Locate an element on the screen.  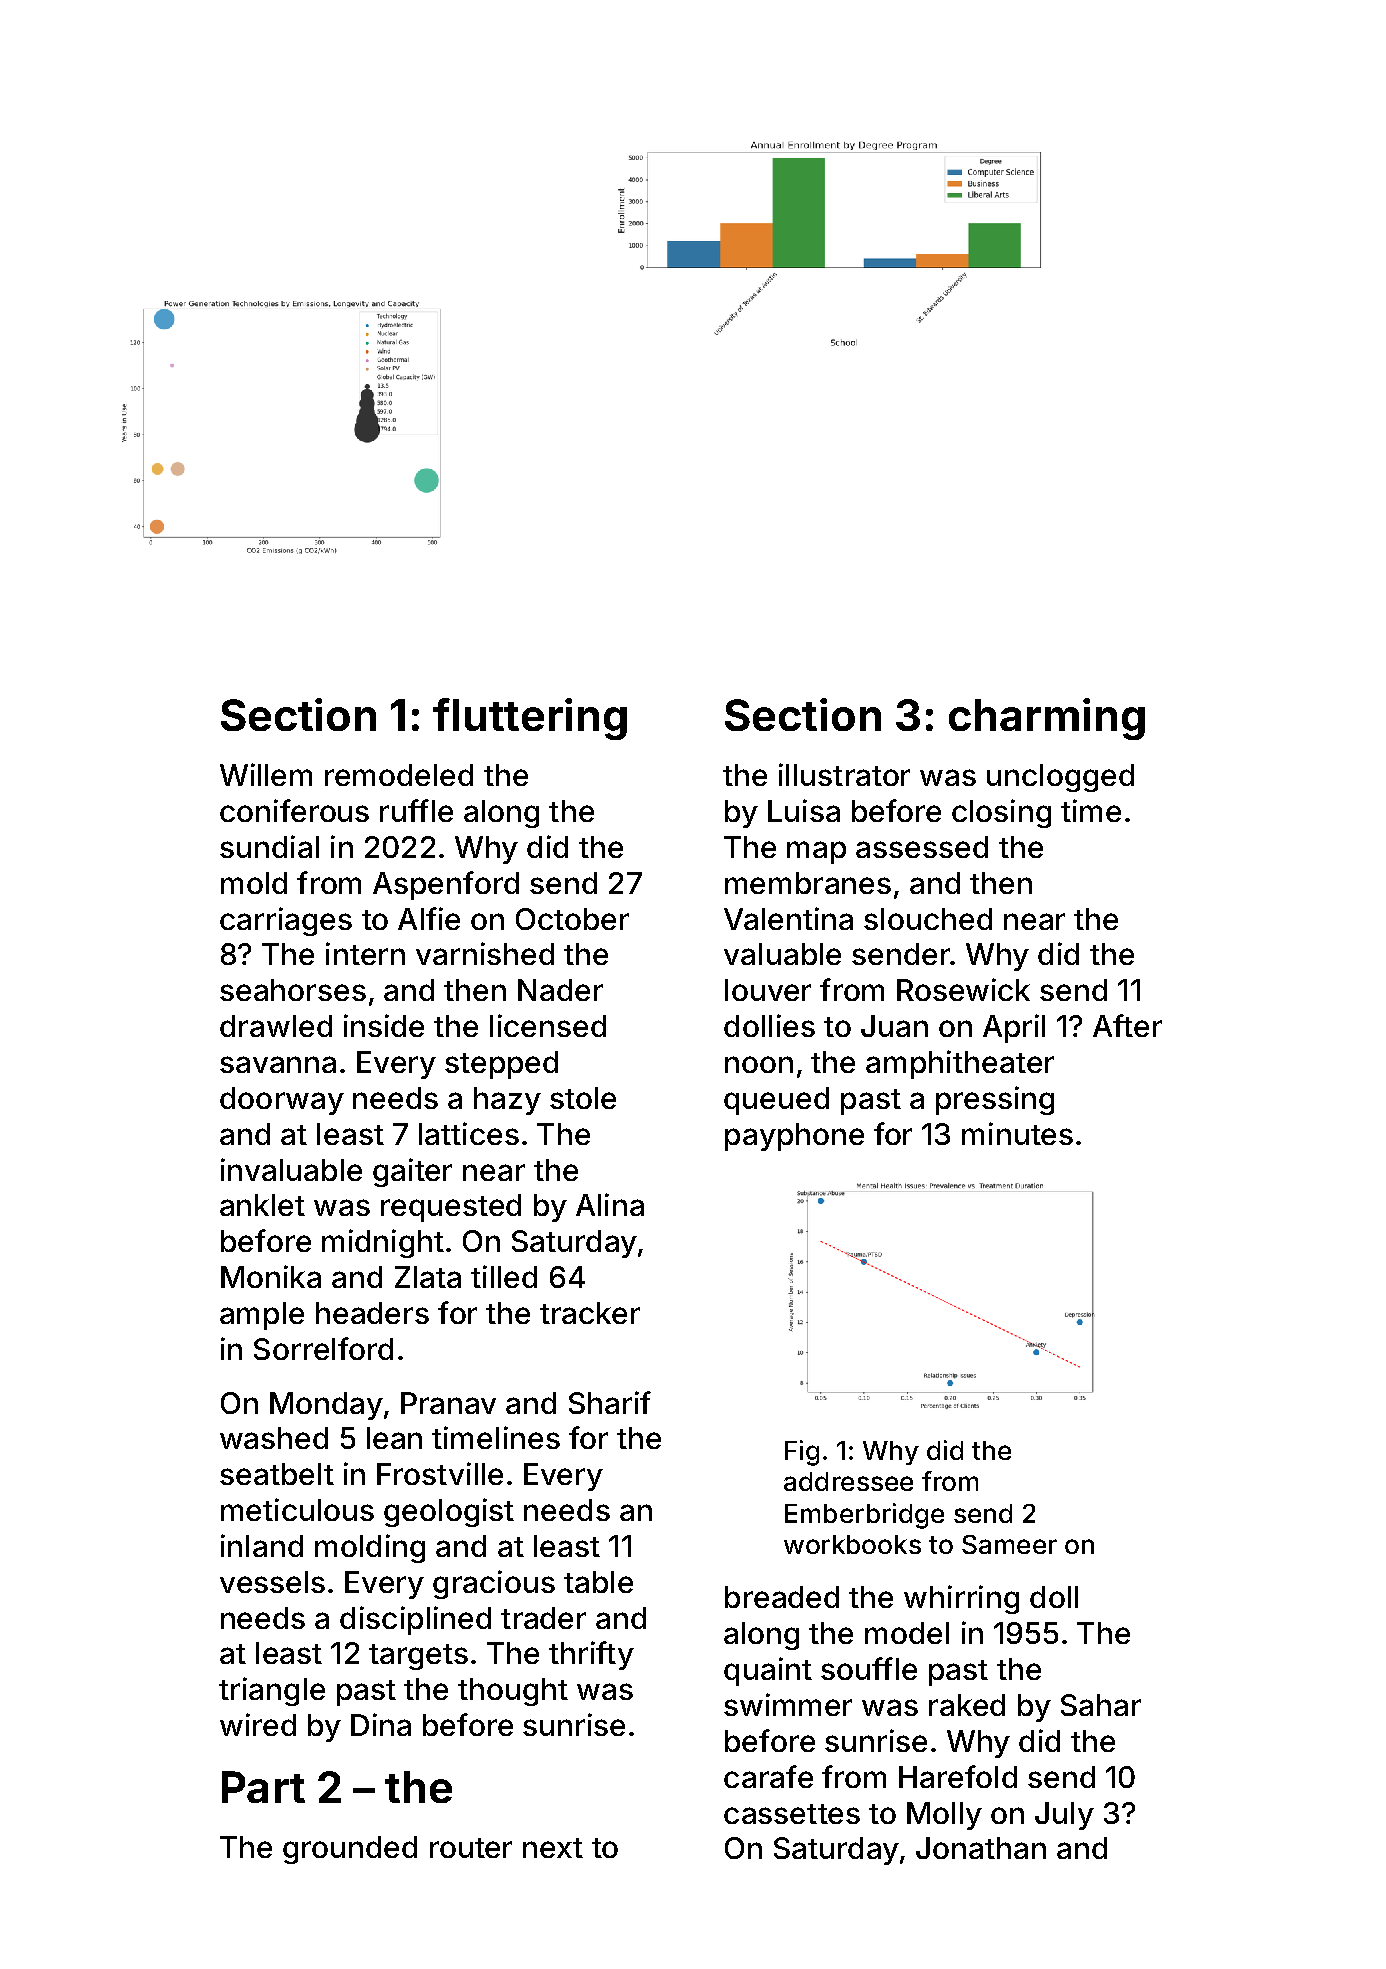
Zlata is located at coordinates (428, 1277).
